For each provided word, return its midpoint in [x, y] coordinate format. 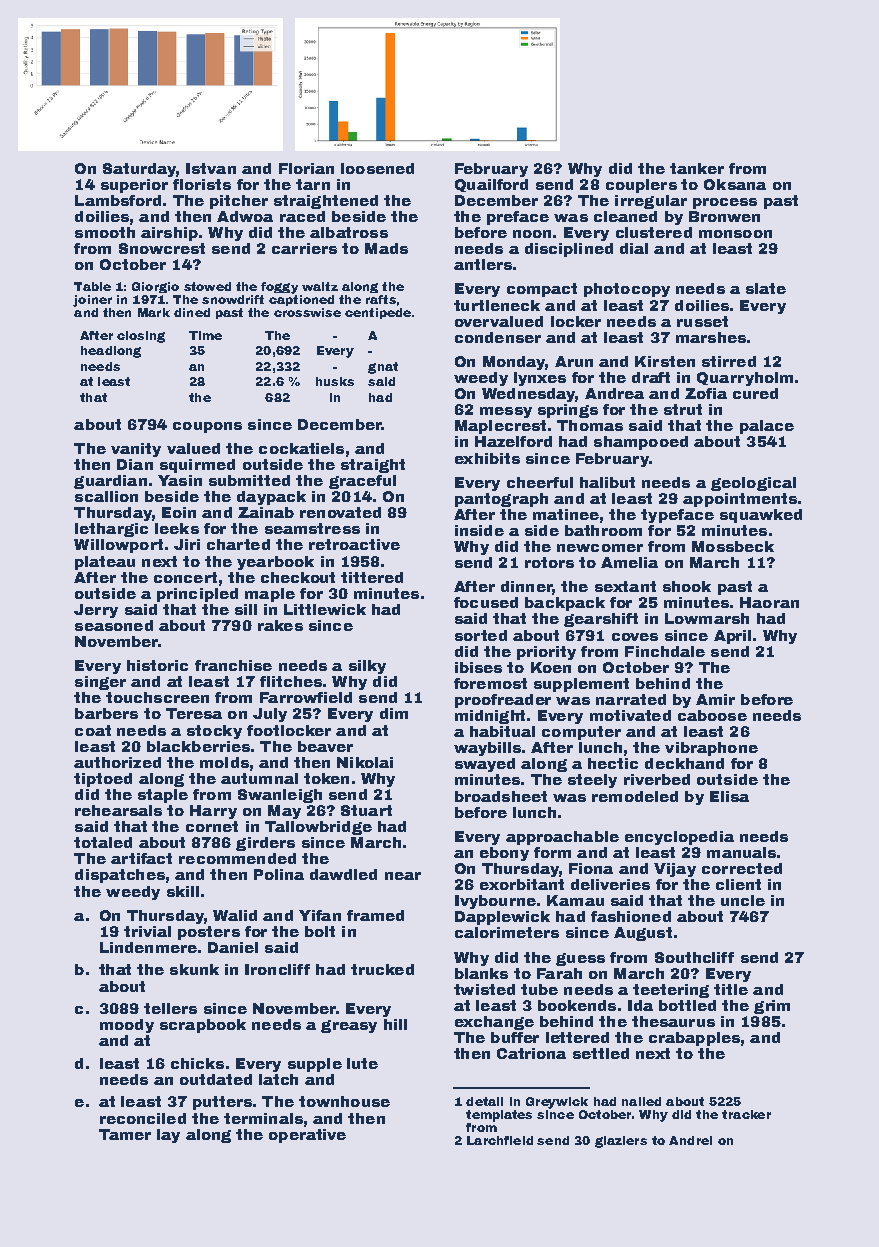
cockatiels [301, 448]
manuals [741, 852]
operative [307, 1136]
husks [335, 381]
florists [202, 184]
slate [766, 288]
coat [93, 730]
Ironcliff [277, 969]
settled [601, 1053]
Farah [559, 973]
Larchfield [500, 1140]
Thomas [590, 425]
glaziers [621, 1142]
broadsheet [501, 796]
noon [532, 234]
